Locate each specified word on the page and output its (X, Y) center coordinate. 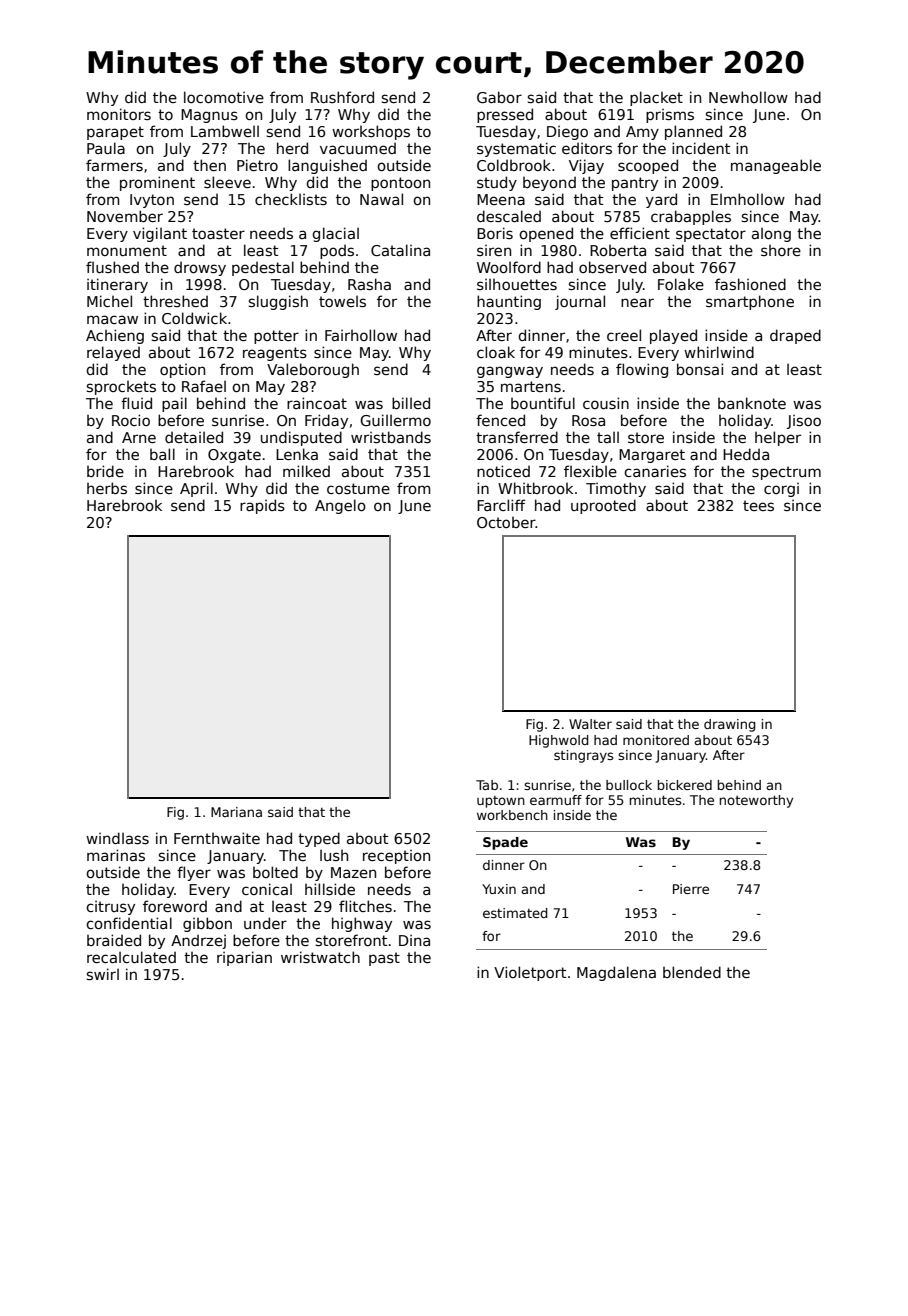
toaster (218, 233)
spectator (711, 235)
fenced (500, 420)
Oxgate (234, 456)
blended (692, 972)
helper (778, 438)
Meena (501, 199)
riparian (244, 958)
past (384, 959)
